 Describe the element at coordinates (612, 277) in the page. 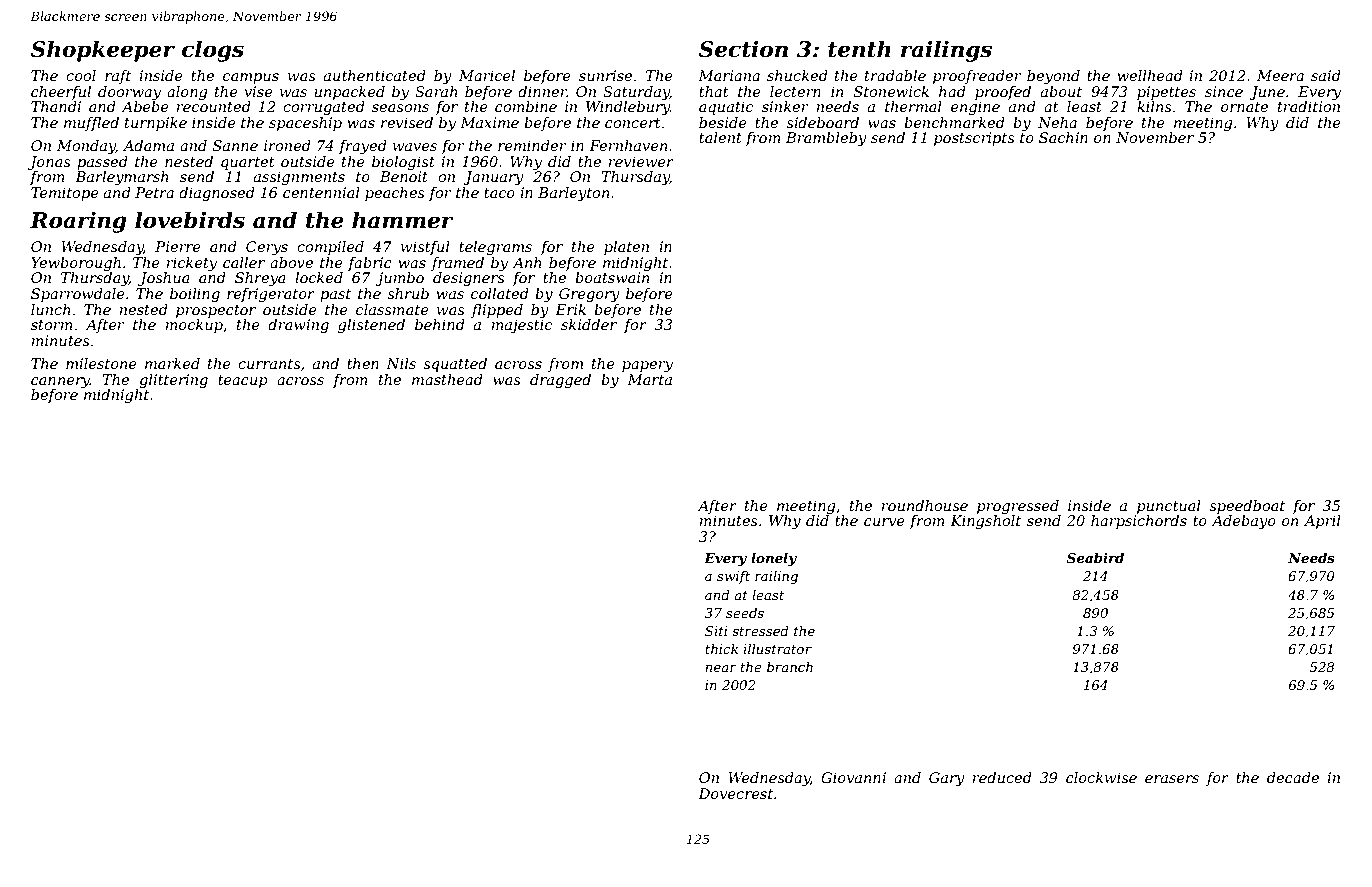

I see `boatswain` at that location.
